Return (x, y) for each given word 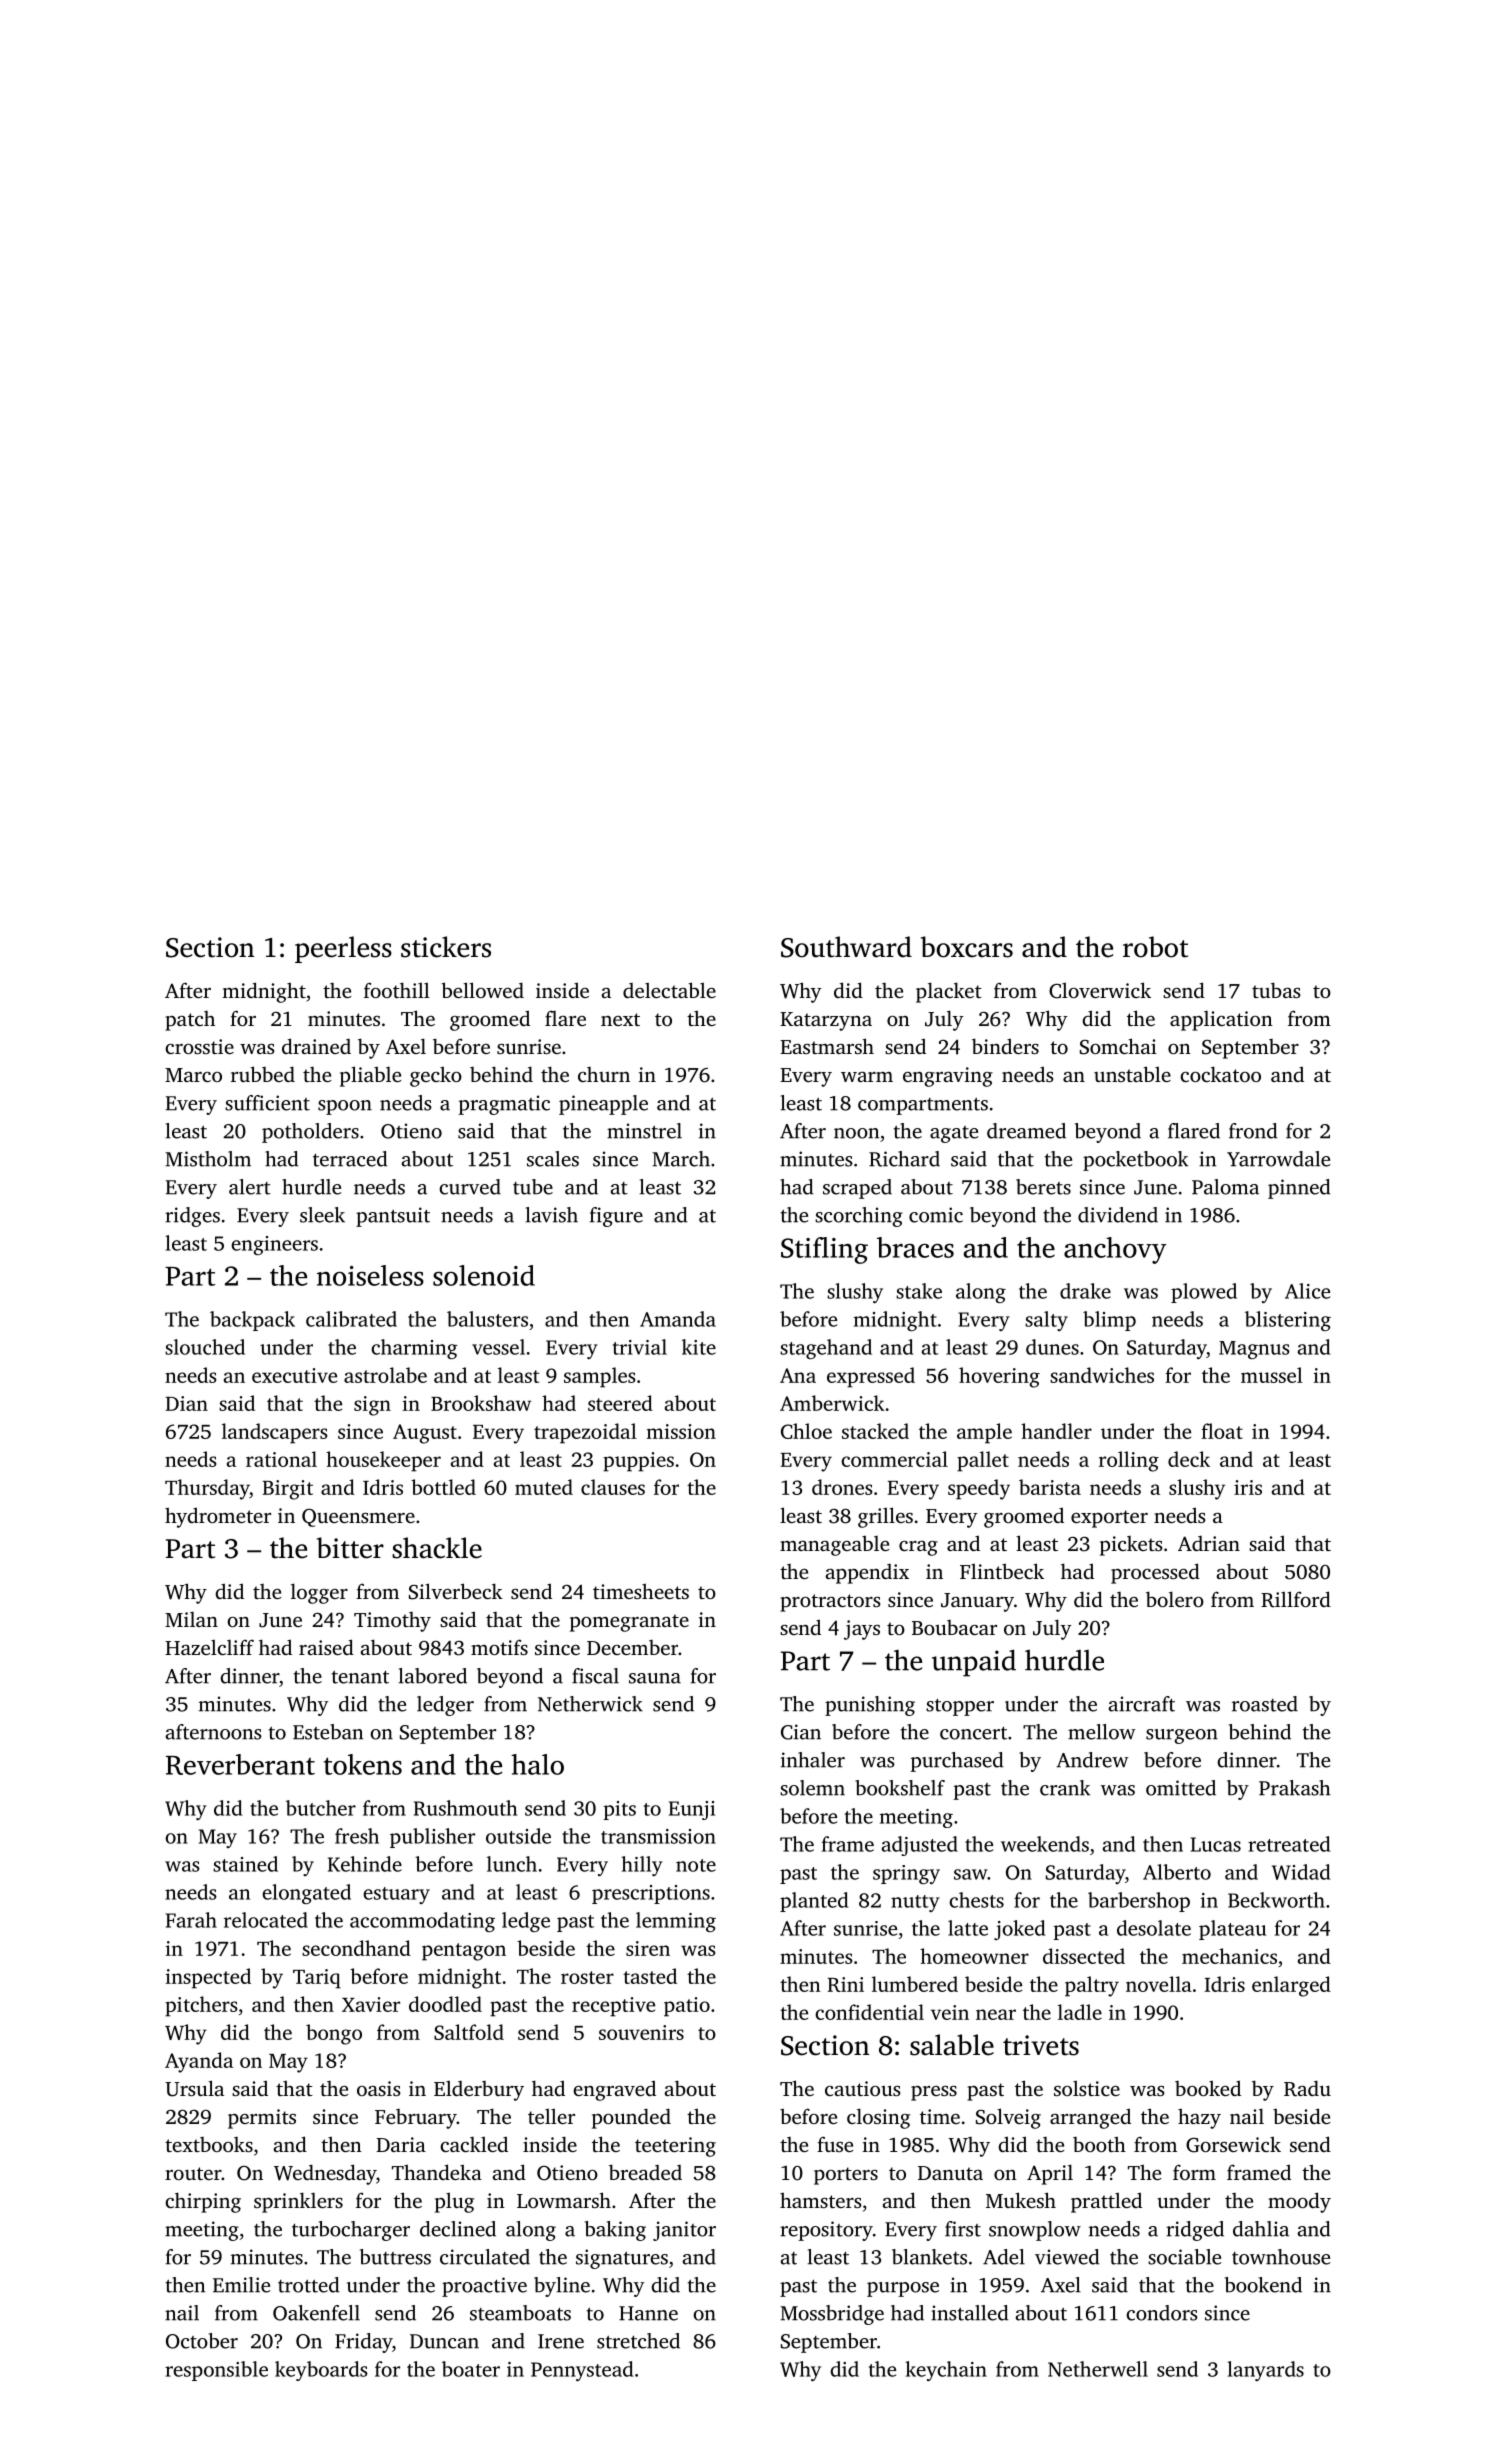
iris (1248, 1487)
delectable (669, 990)
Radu (1307, 2088)
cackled (474, 2144)
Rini (846, 1984)
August (425, 1434)
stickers (446, 947)
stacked (875, 1431)
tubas (1276, 990)
